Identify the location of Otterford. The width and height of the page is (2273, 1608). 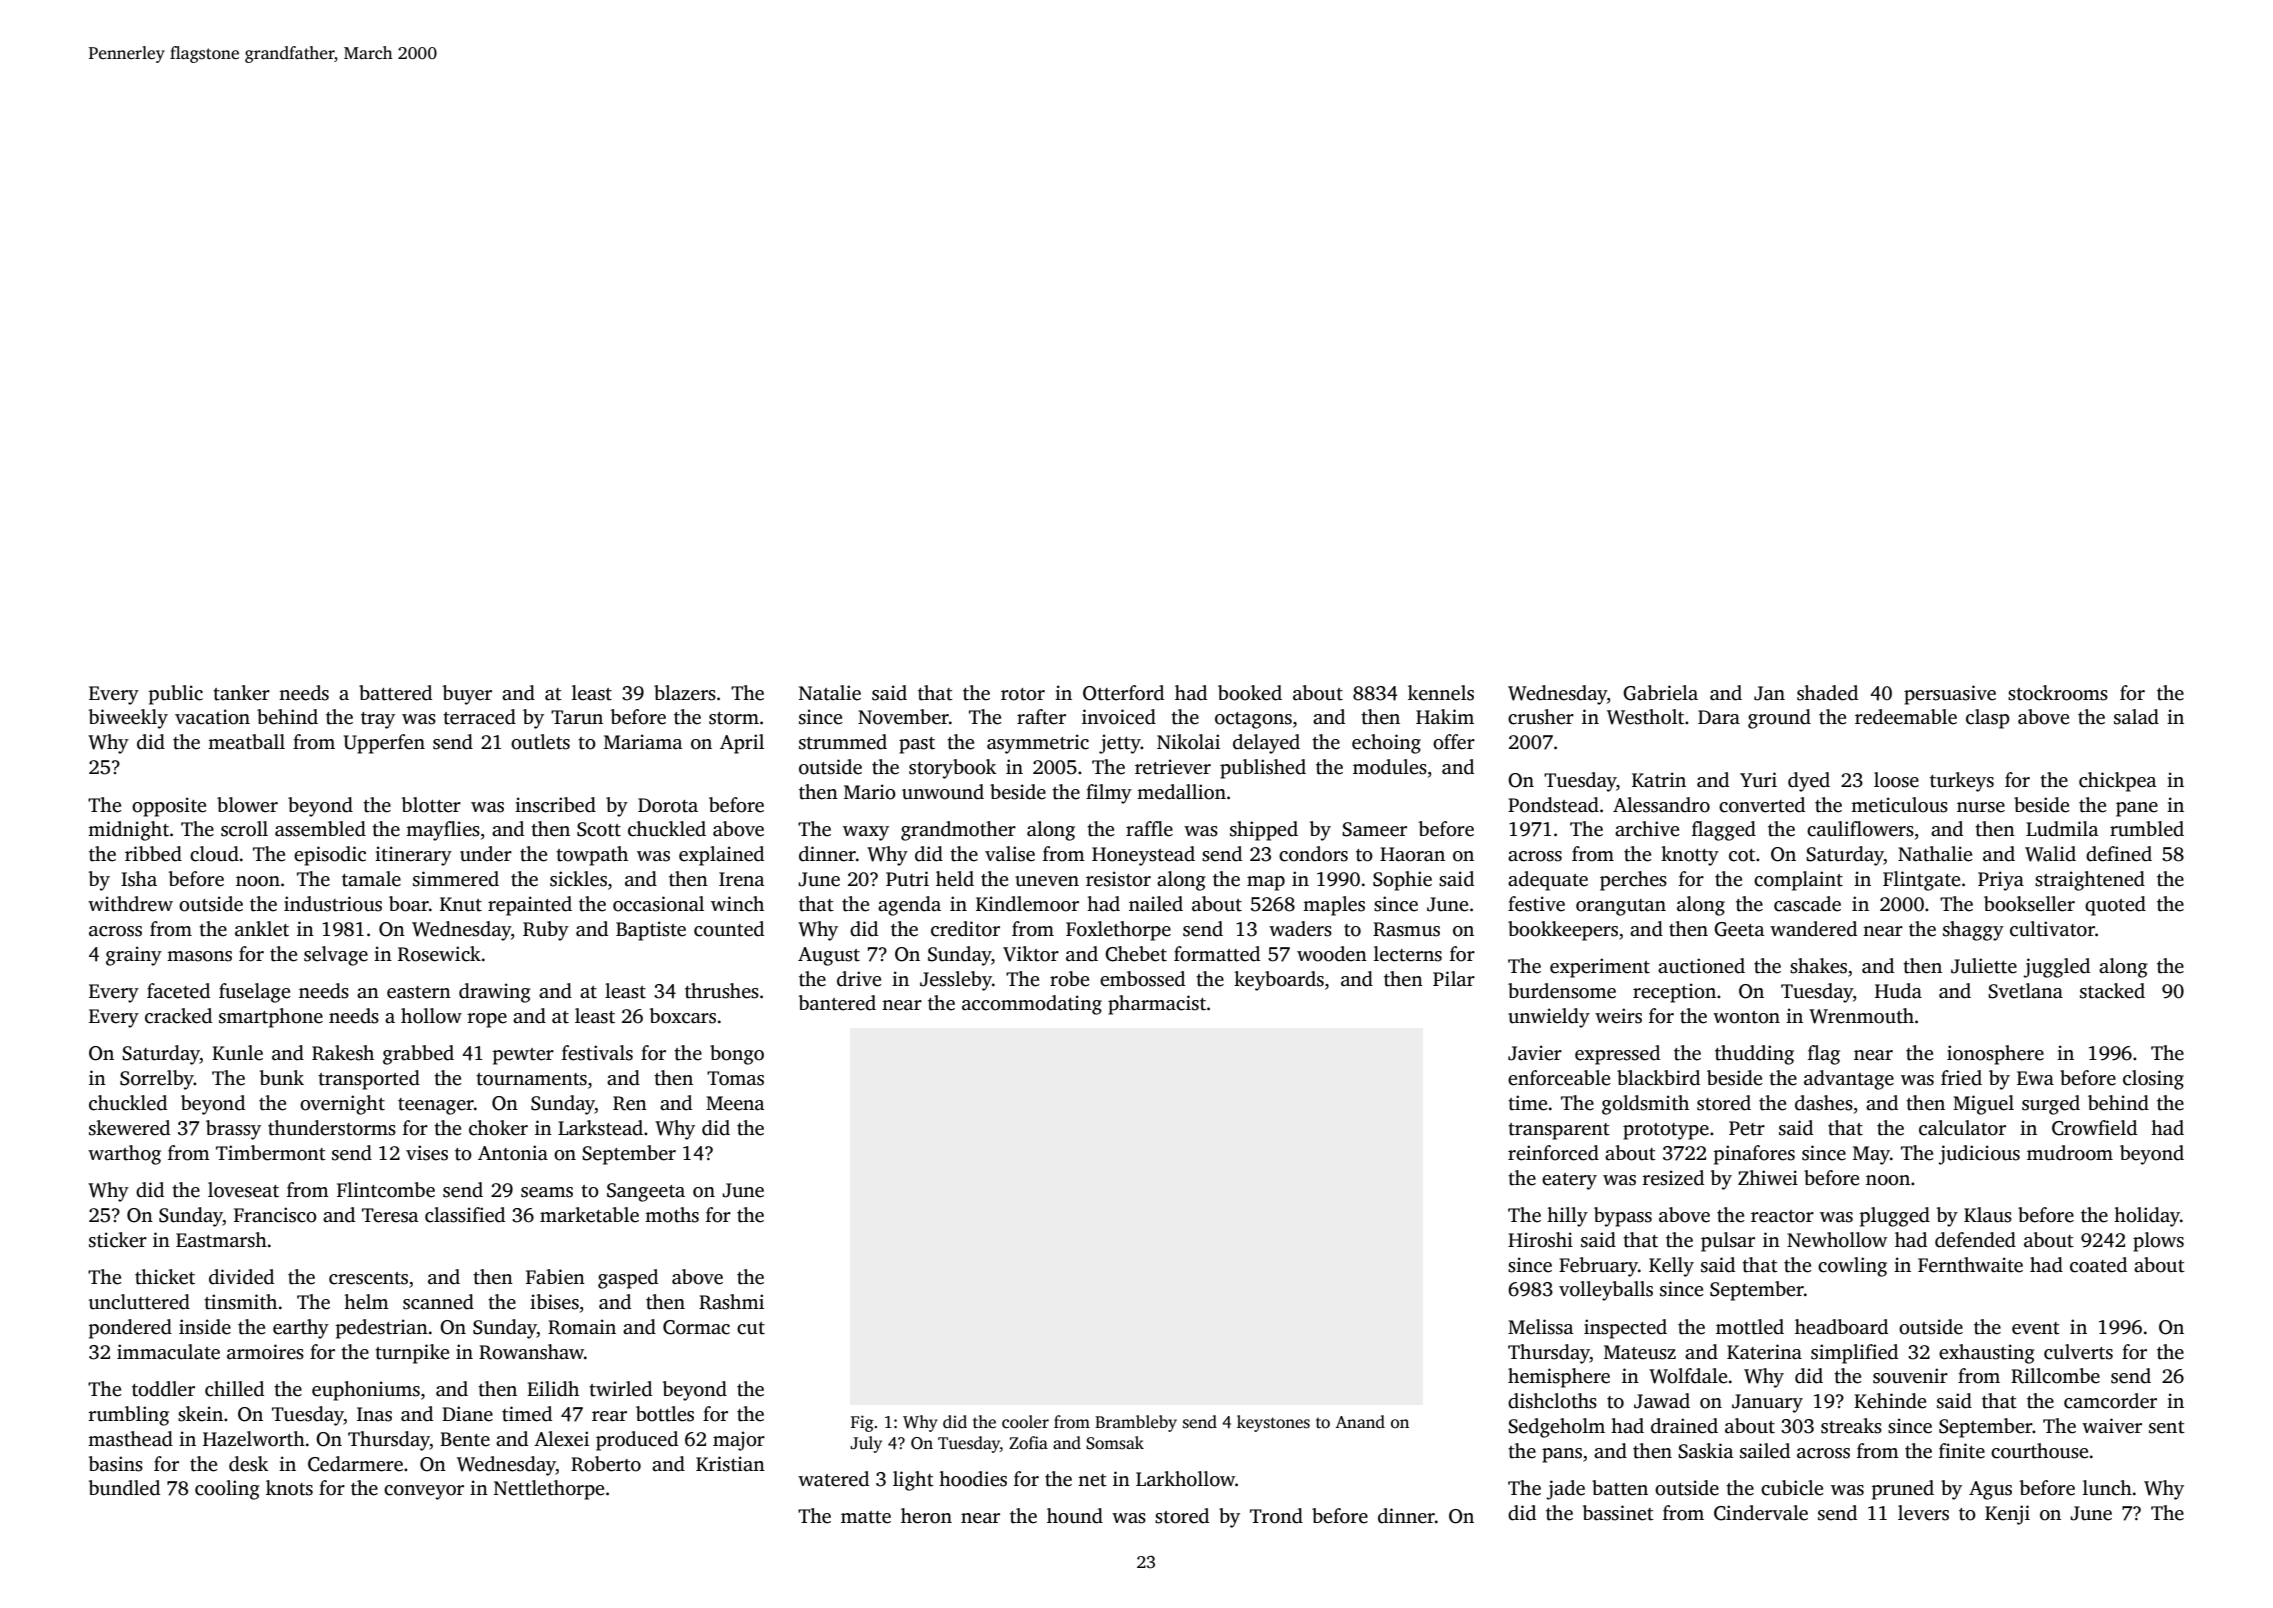
(1123, 693).
